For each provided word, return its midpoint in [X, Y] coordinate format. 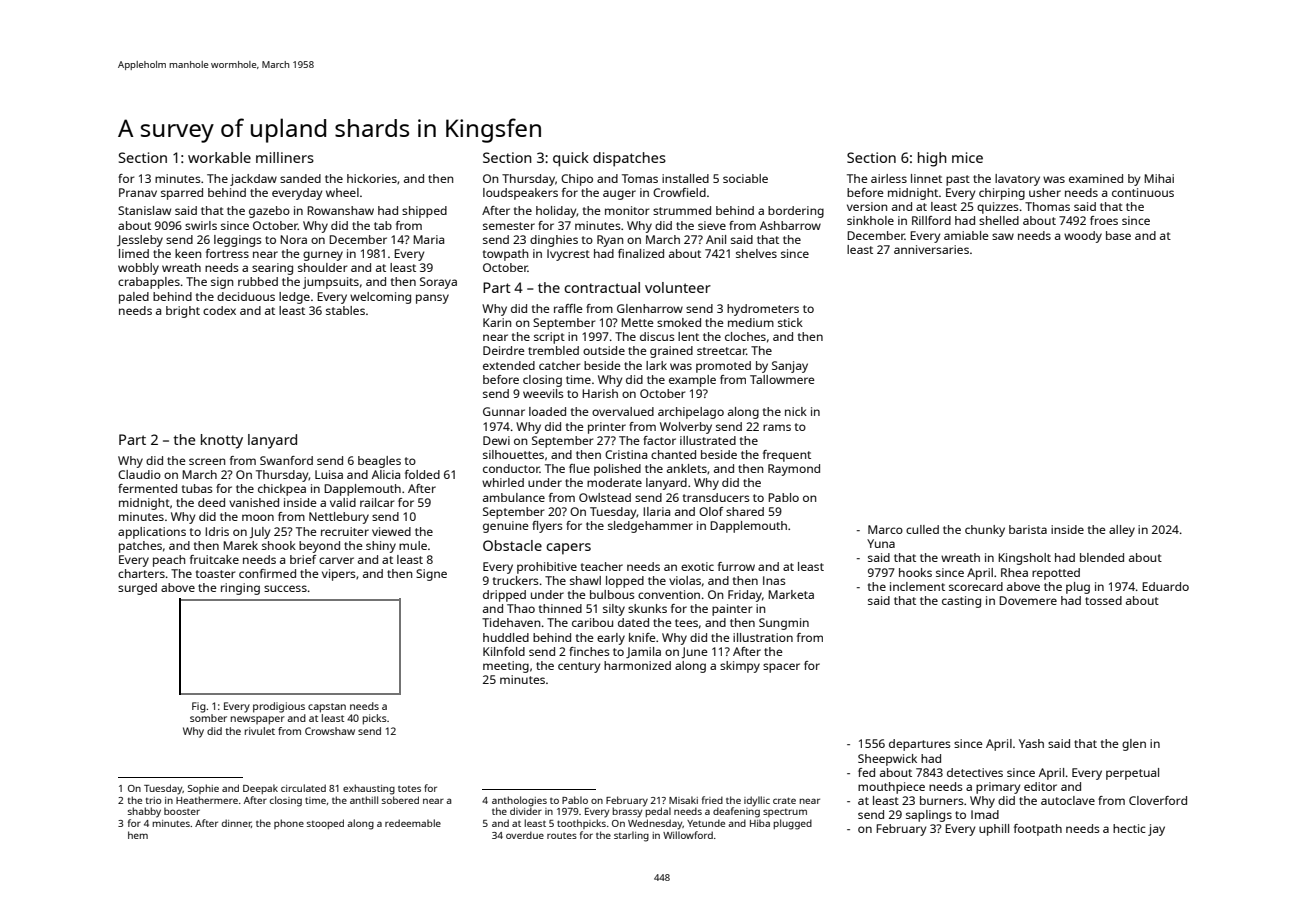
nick [796, 411]
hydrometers [763, 310]
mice [967, 157]
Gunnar [504, 411]
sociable [745, 178]
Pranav [138, 192]
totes [409, 789]
